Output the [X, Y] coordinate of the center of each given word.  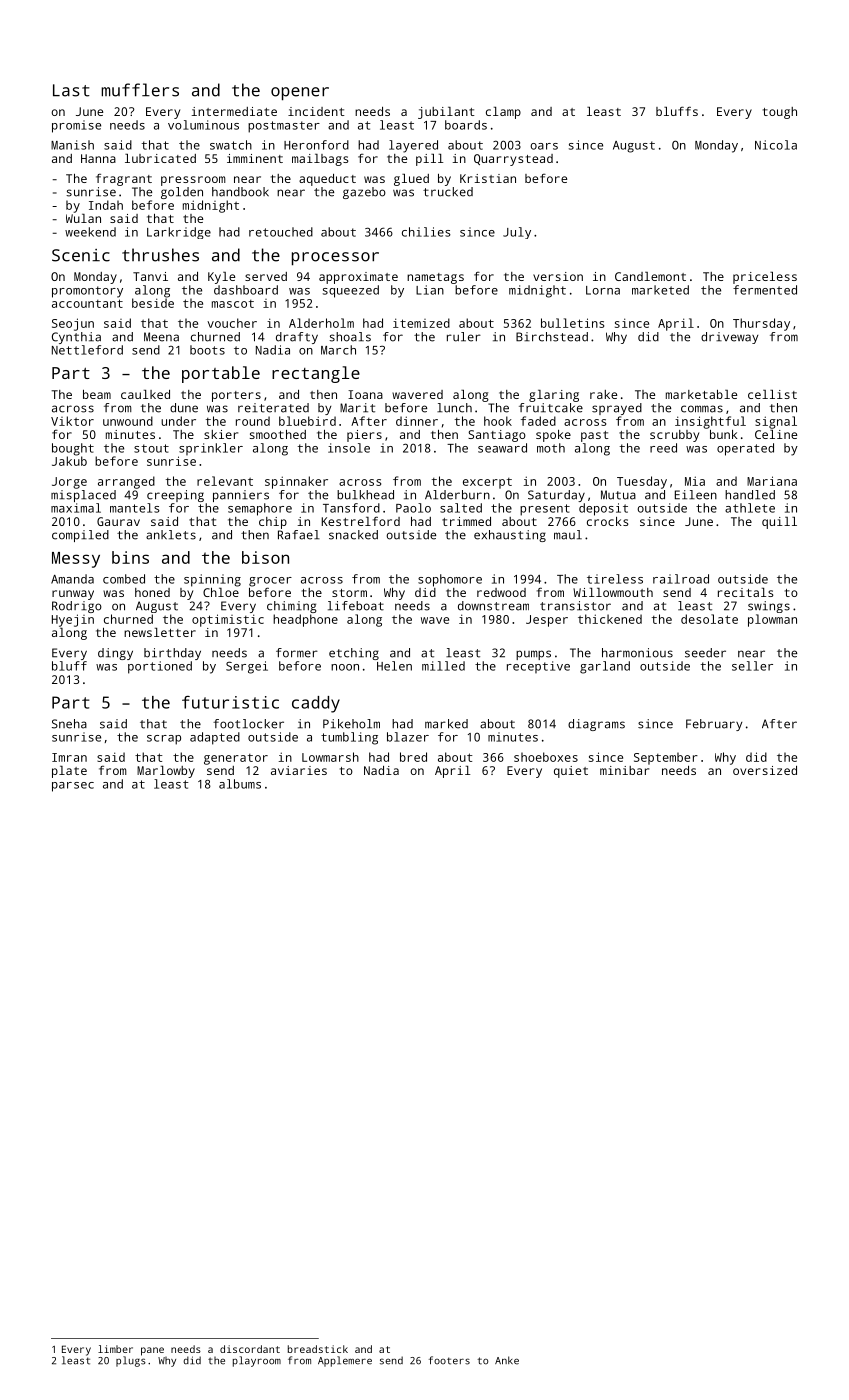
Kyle [221, 278]
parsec [73, 787]
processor [335, 259]
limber [115, 1349]
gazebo [364, 193]
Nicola [776, 145]
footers [449, 1360]
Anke [507, 1360]
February [714, 725]
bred [413, 757]
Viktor [72, 421]
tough [780, 113]
